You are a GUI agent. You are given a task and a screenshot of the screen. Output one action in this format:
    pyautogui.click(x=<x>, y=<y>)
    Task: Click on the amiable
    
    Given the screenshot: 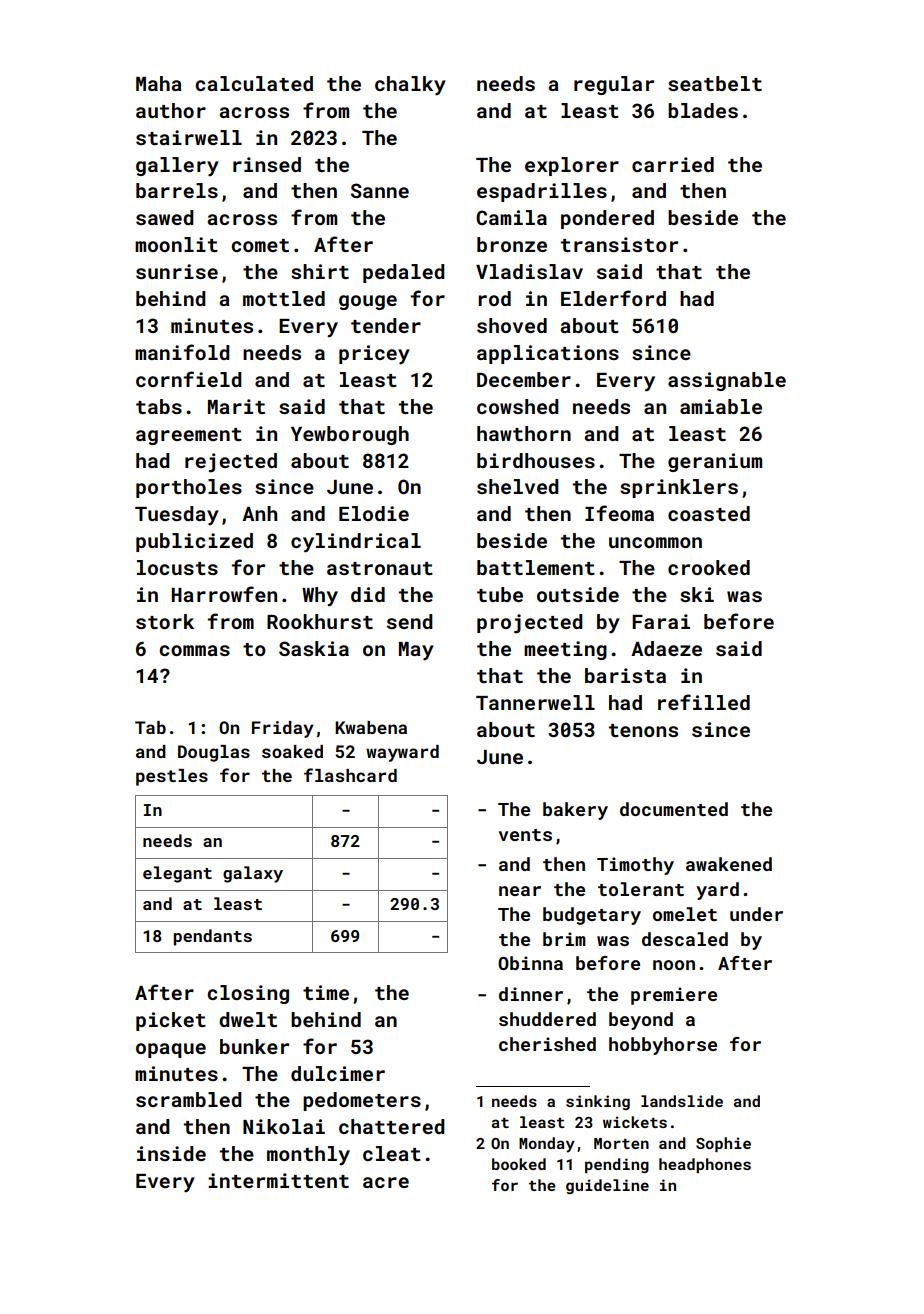 What is the action you would take?
    pyautogui.click(x=721, y=406)
